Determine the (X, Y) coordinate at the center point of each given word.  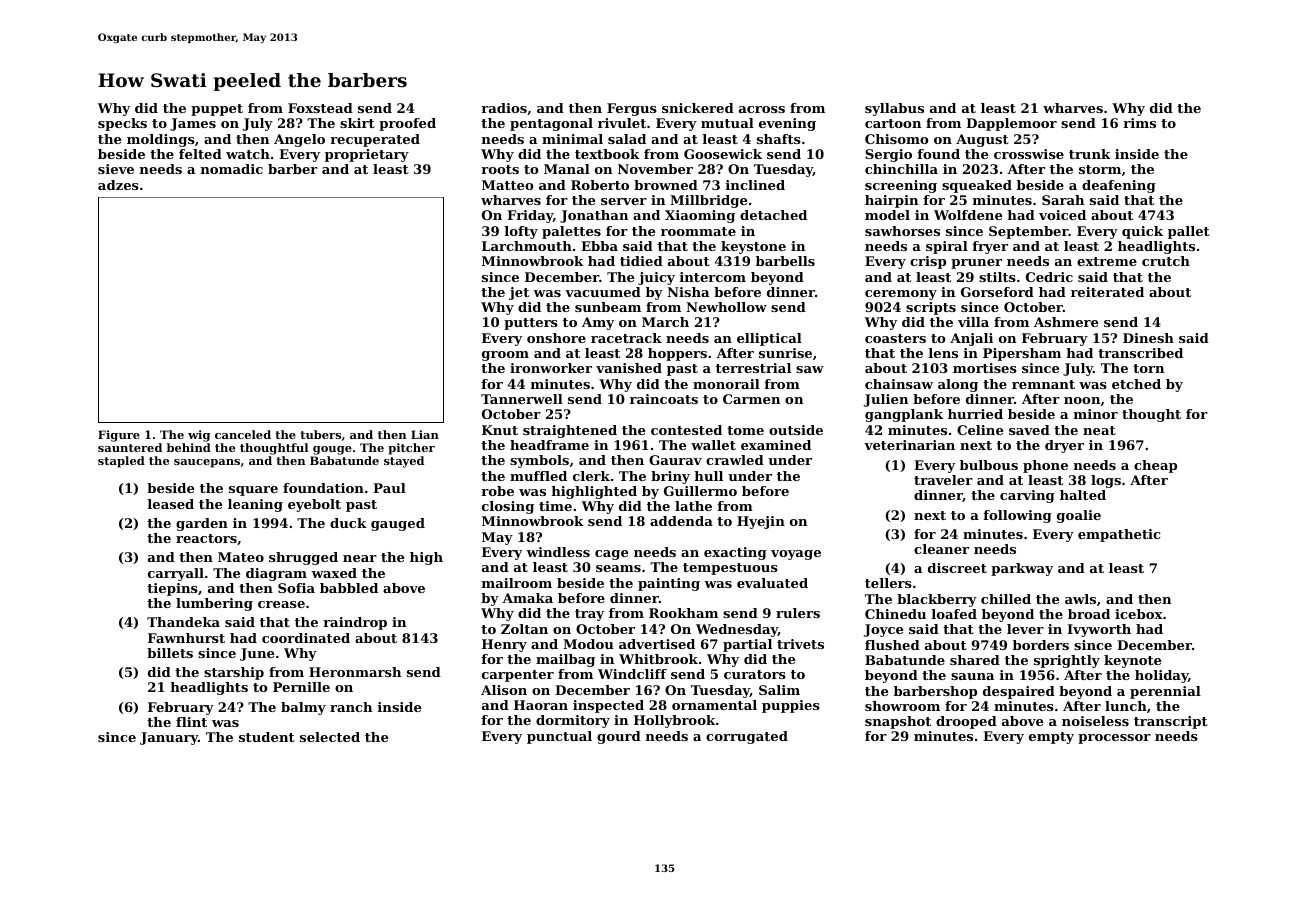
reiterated (1107, 292)
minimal (572, 139)
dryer (1064, 446)
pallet (1189, 232)
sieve (116, 169)
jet (519, 293)
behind (189, 447)
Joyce (883, 630)
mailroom (517, 583)
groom (505, 356)
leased (171, 504)
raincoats (664, 399)
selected (330, 737)
